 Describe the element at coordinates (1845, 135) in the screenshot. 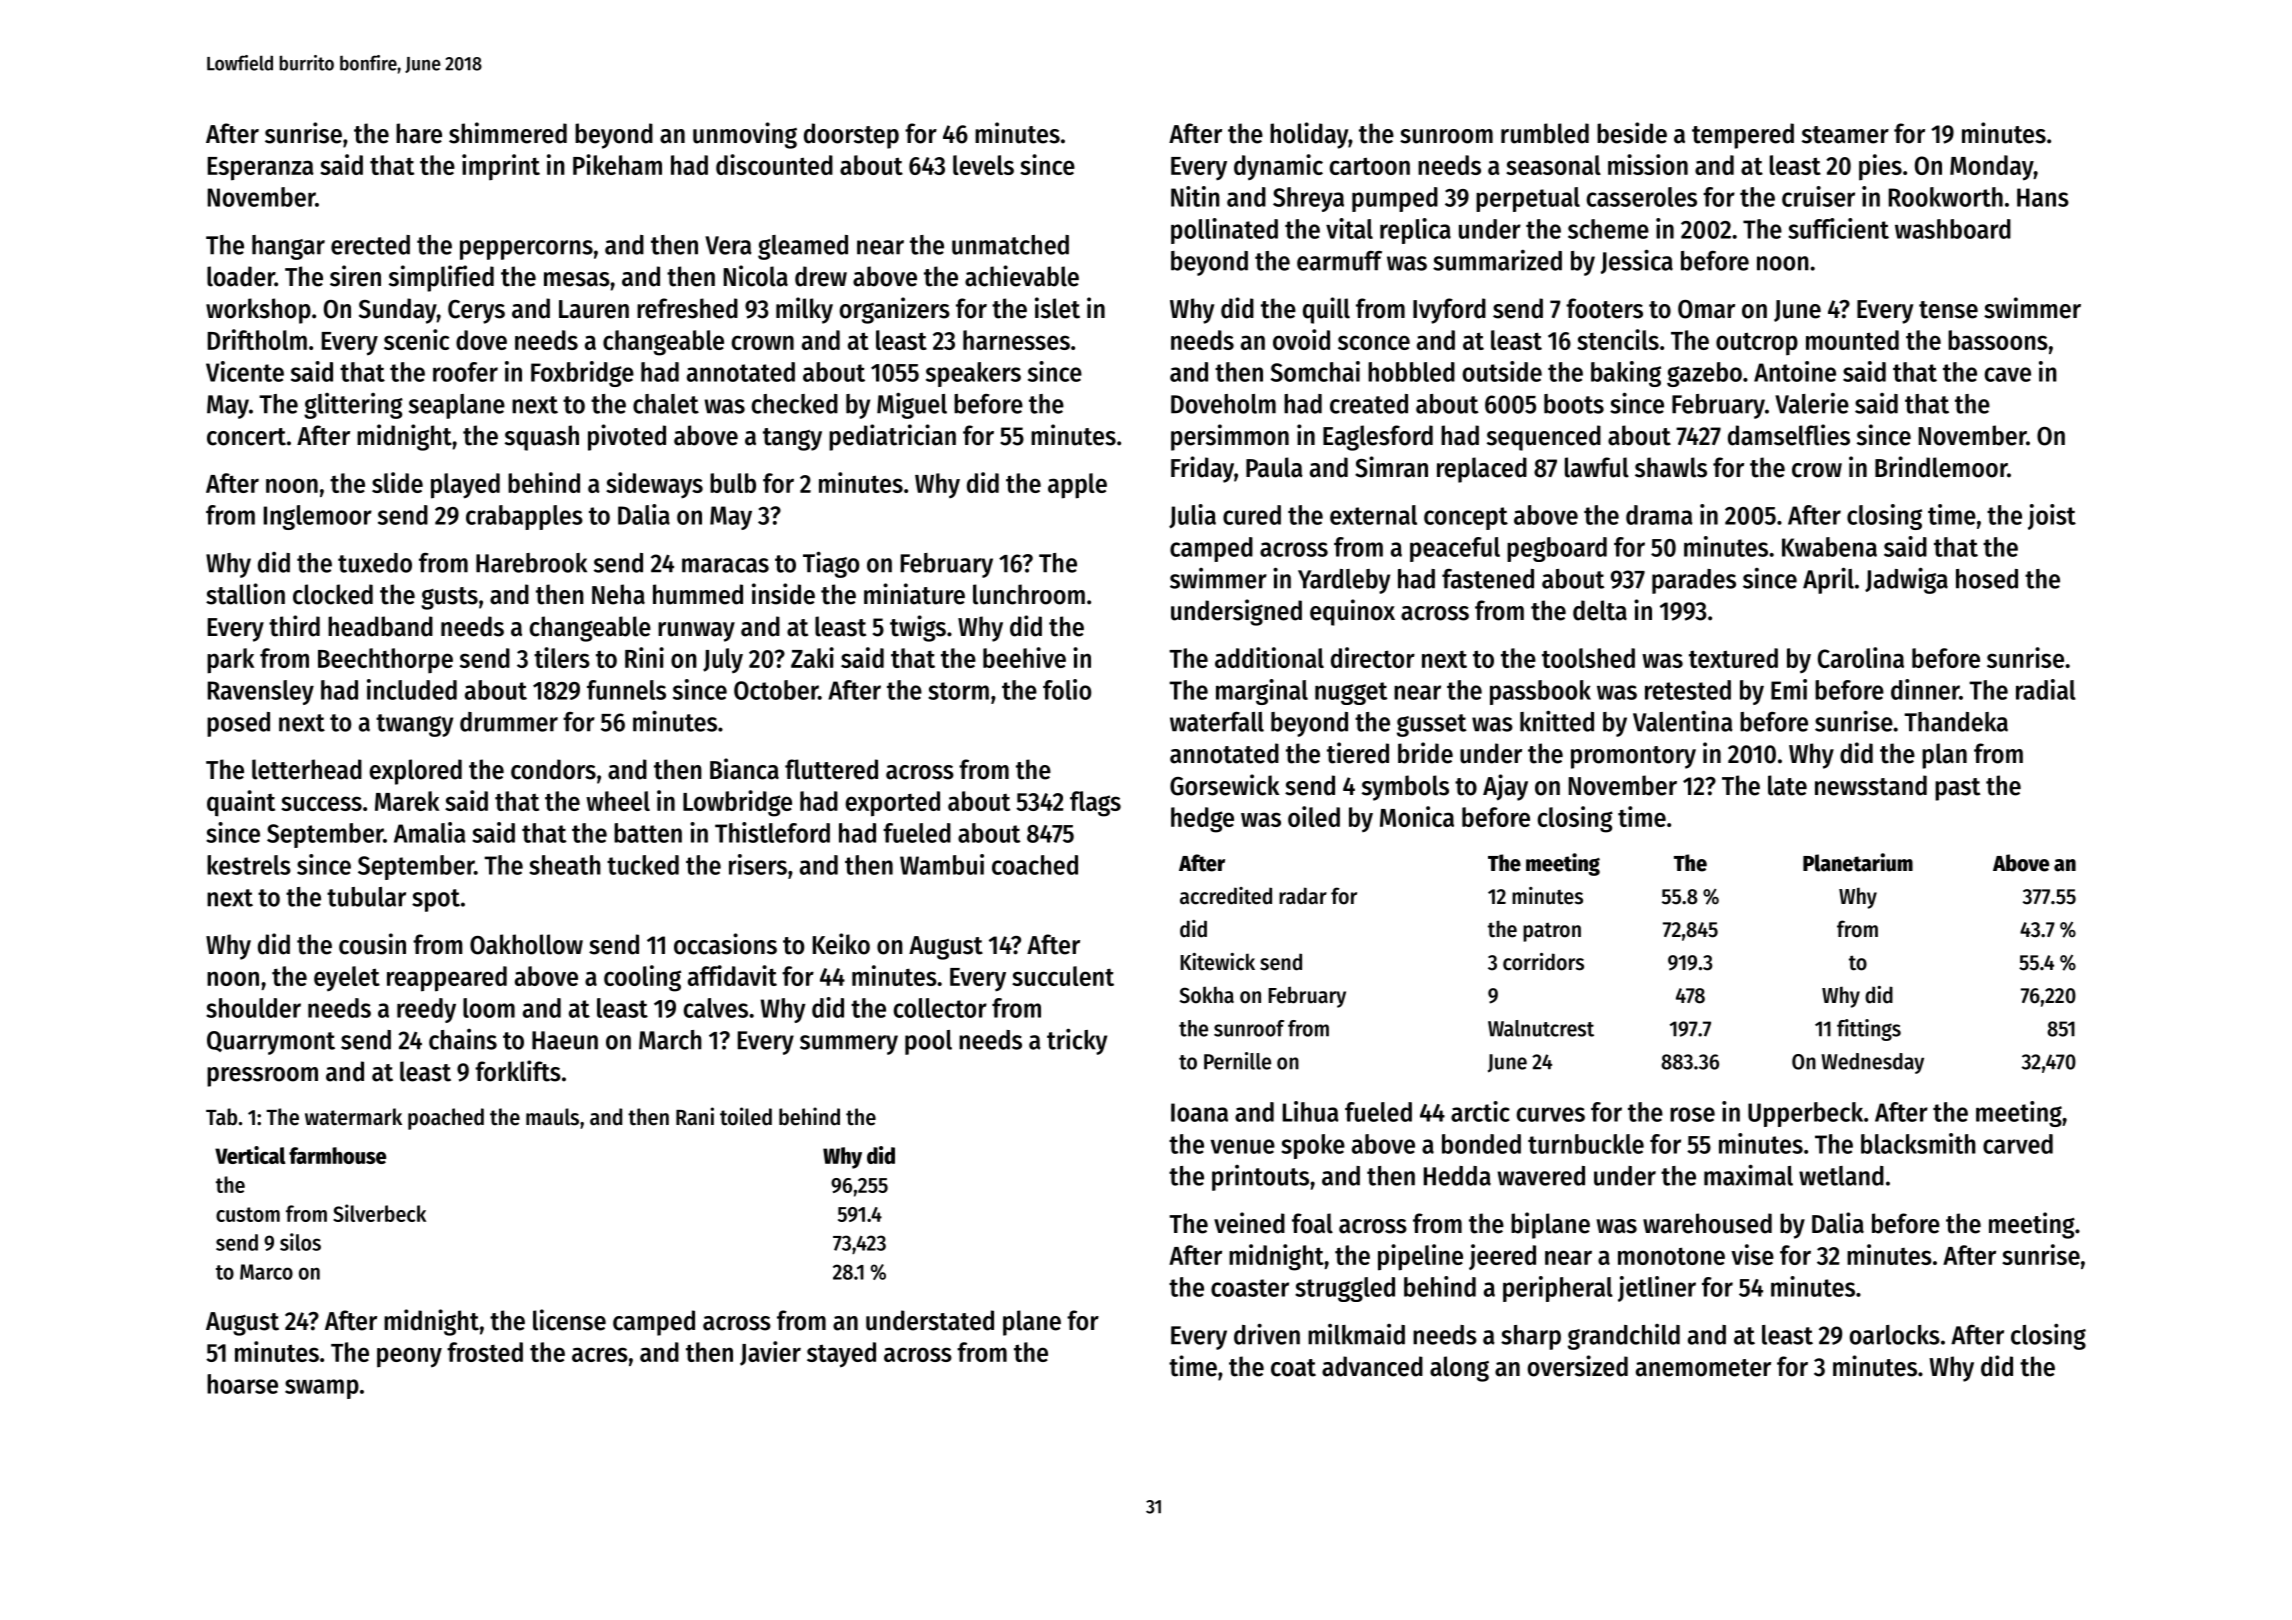

I see `steamer` at that location.
